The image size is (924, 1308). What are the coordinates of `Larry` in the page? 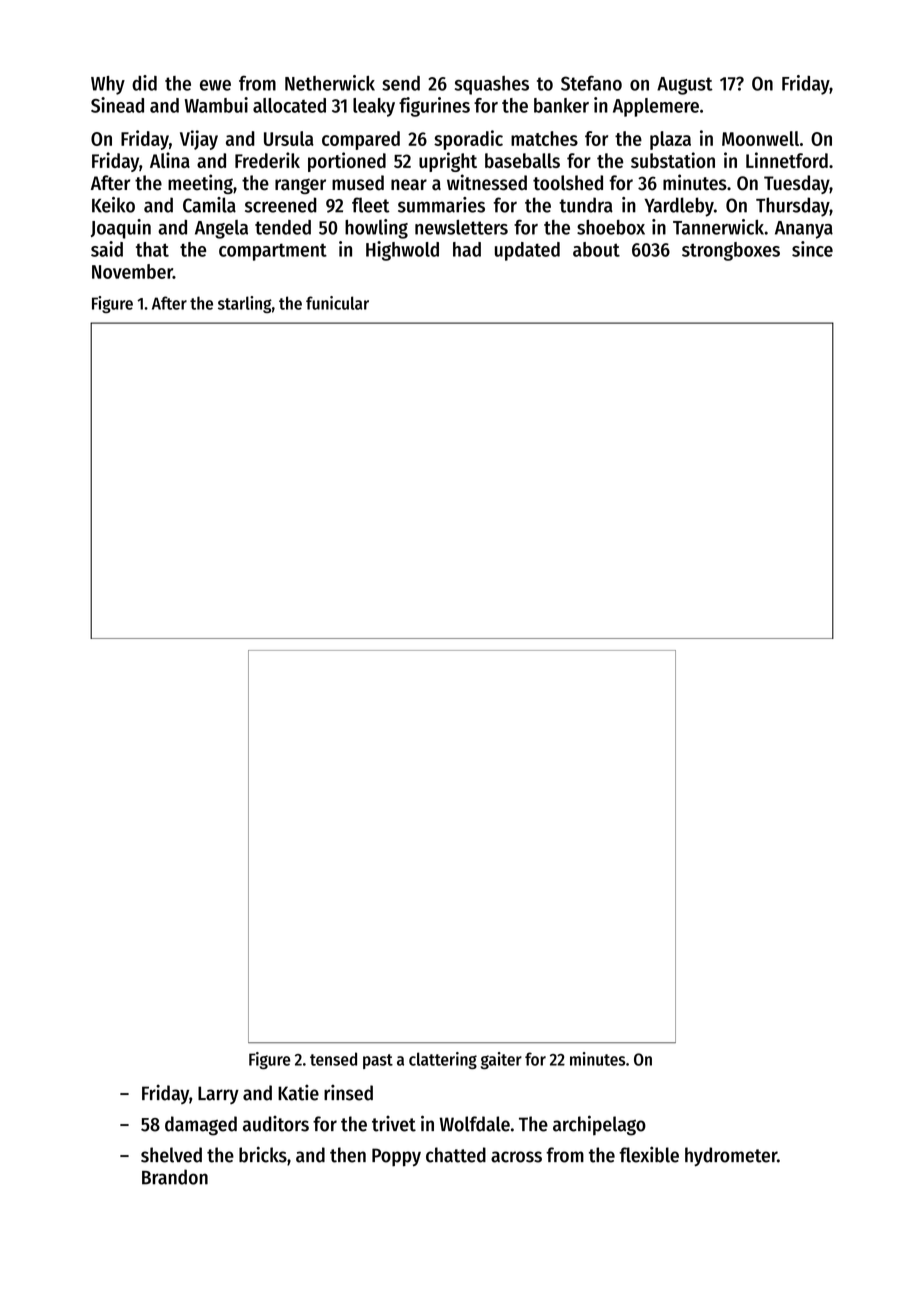 It's located at (218, 1095).
